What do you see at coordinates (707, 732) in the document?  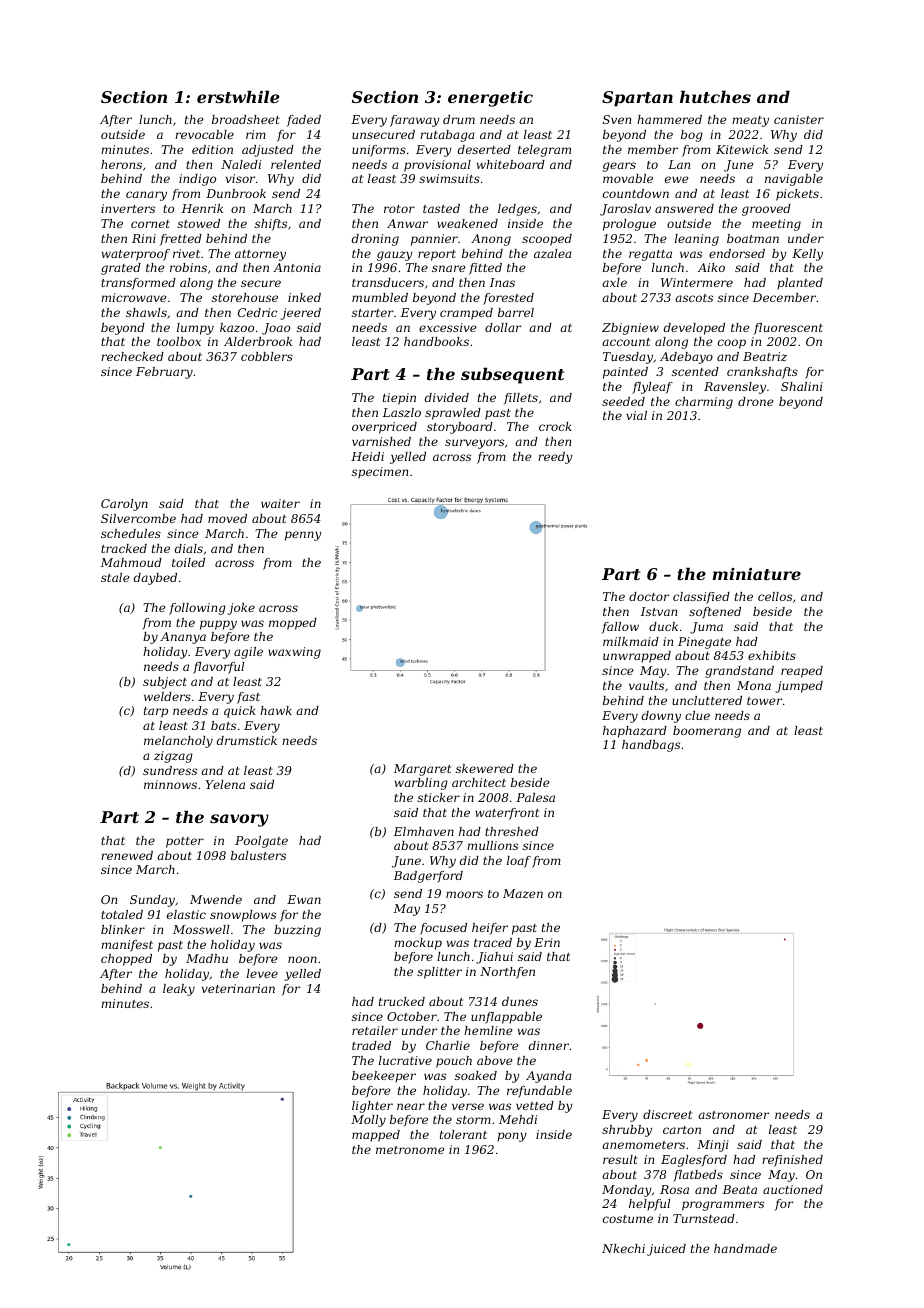 I see `boomerang` at bounding box center [707, 732].
